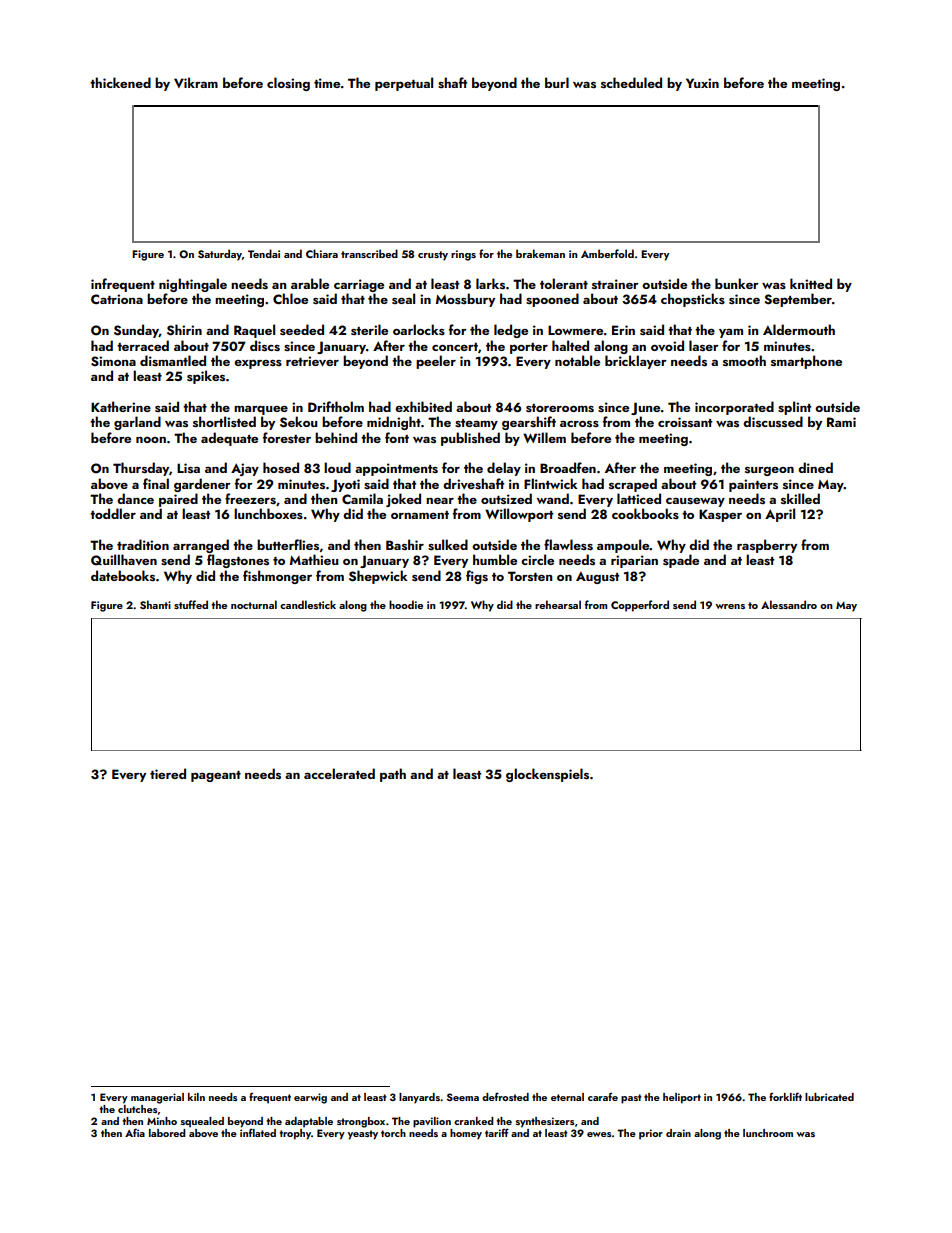 This image has width=952, height=1233. I want to click on earwig, so click(310, 1098).
